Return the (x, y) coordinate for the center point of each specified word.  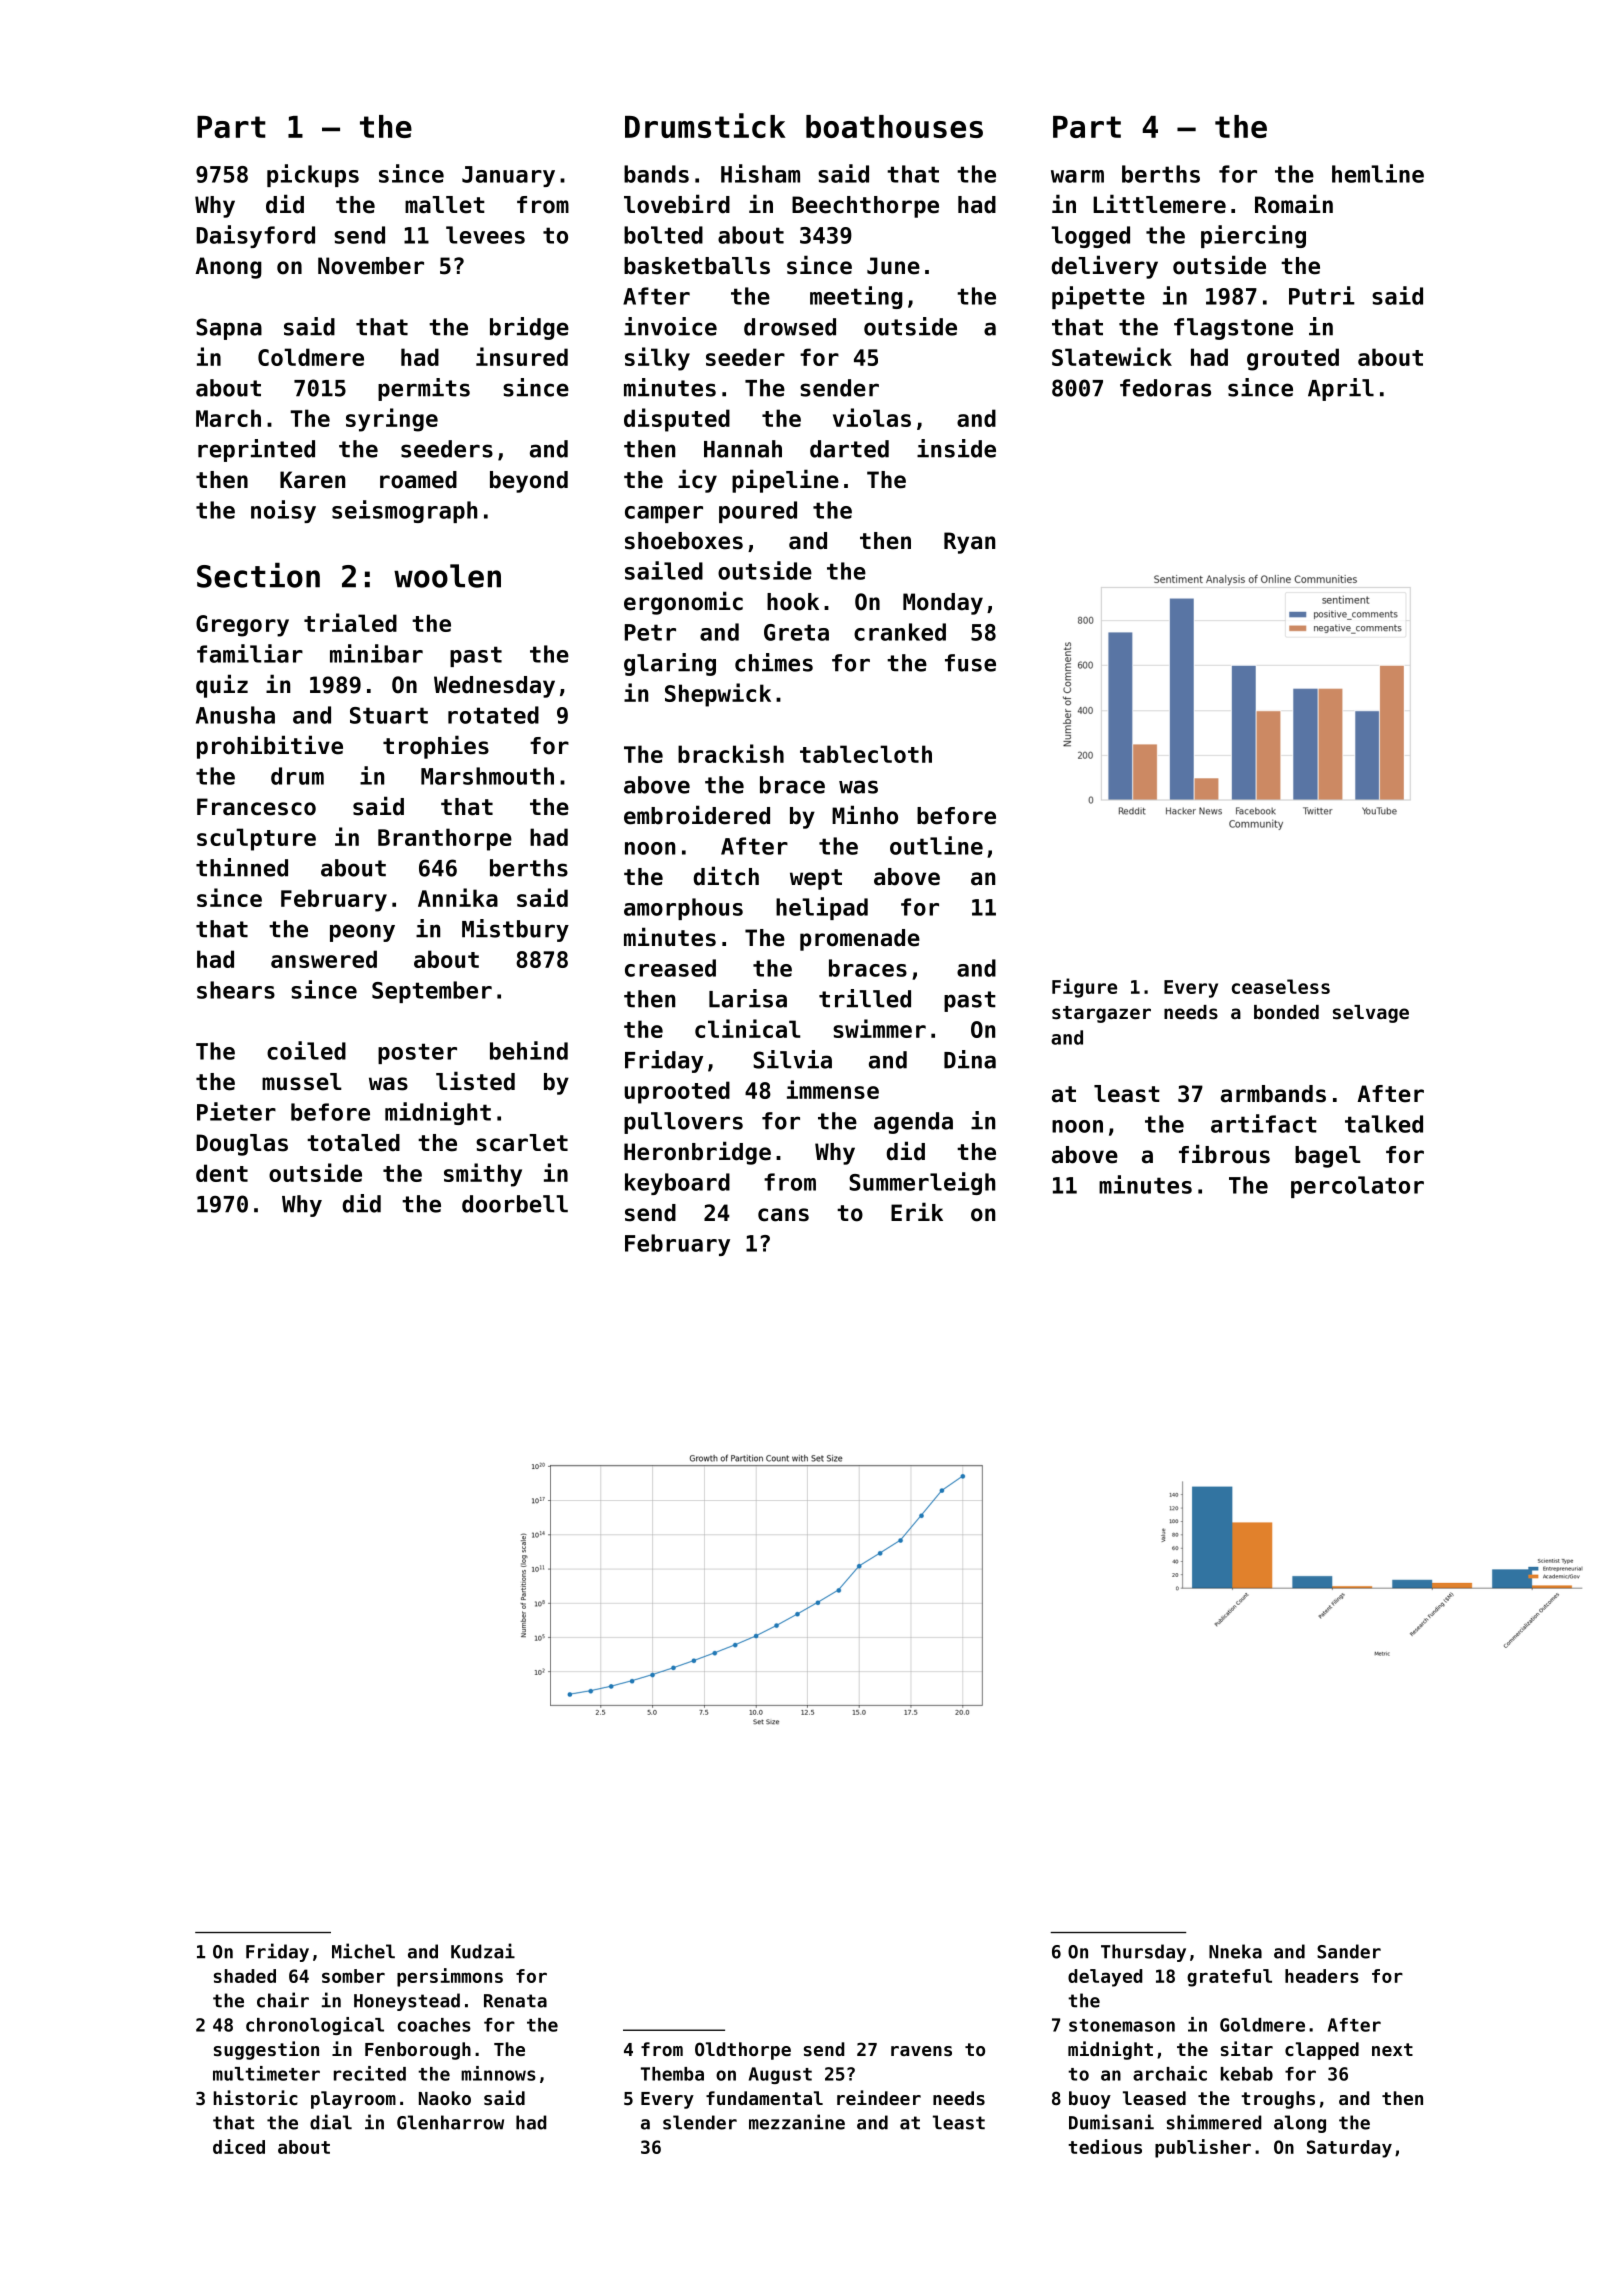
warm (1077, 176)
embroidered (697, 815)
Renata (515, 2001)
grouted (1293, 359)
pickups (313, 175)
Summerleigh (922, 1183)
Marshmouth (487, 776)
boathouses (894, 126)
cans (783, 1215)
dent (222, 1173)
